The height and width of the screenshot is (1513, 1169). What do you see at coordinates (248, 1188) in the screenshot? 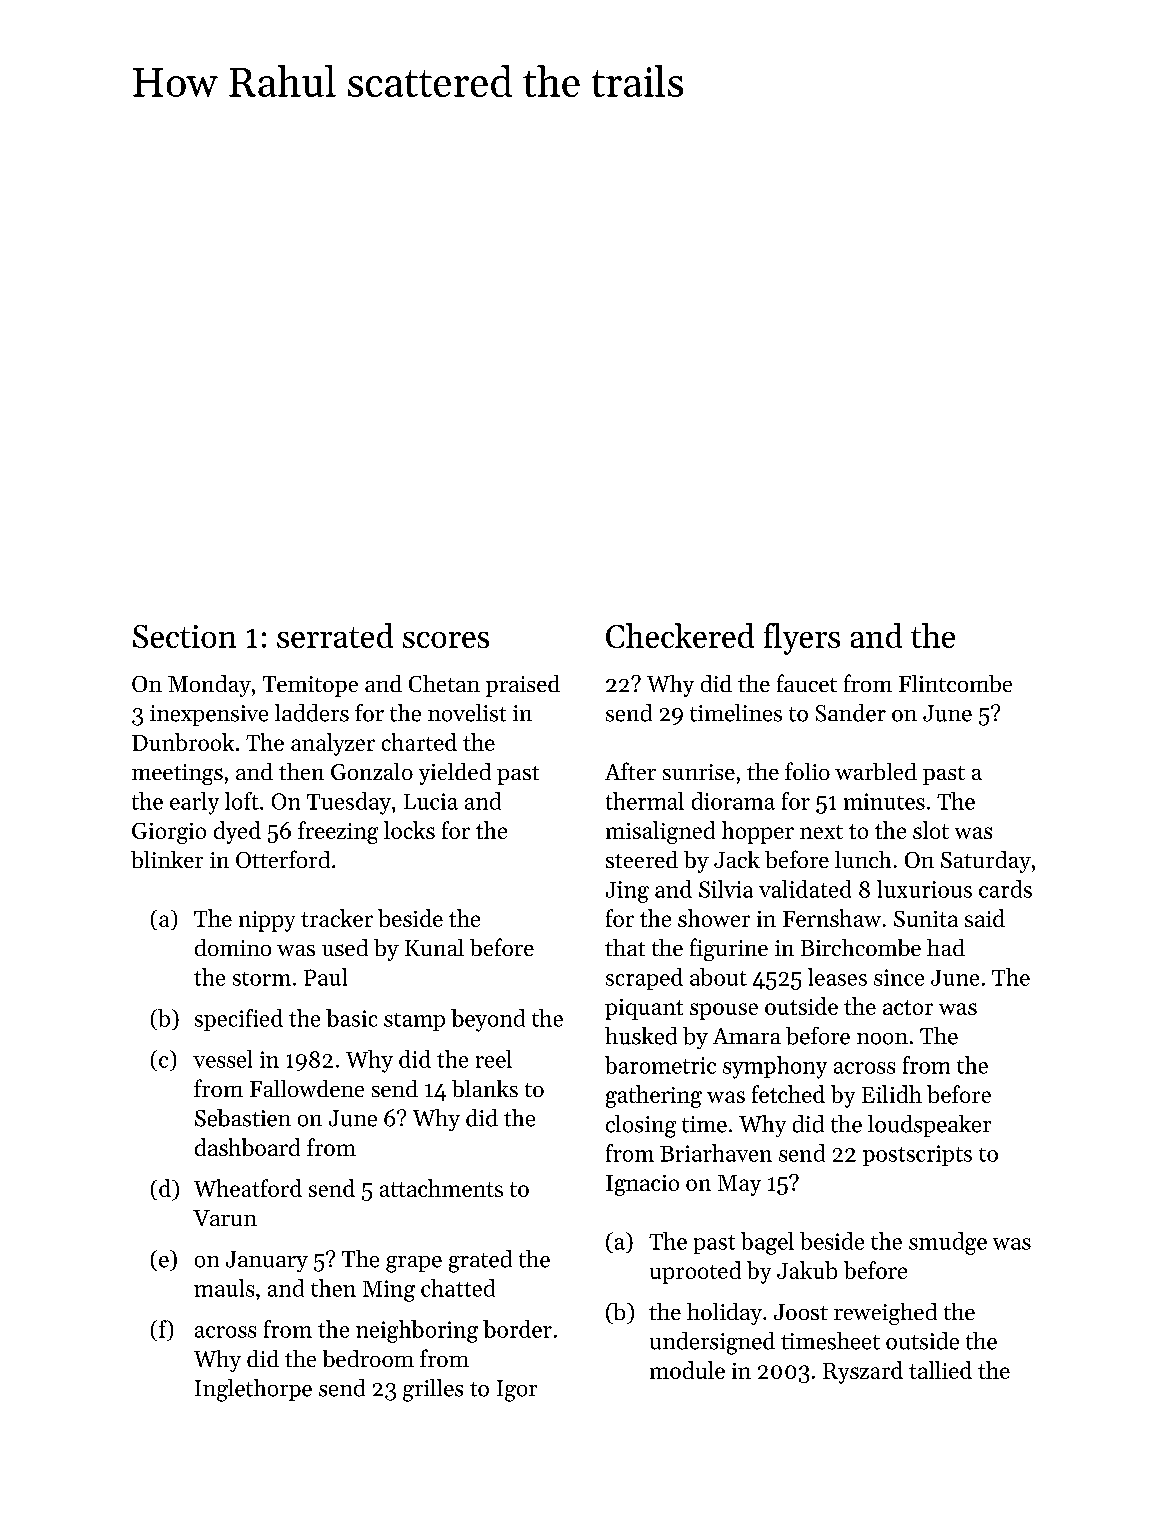
I see `Wheatford` at bounding box center [248, 1188].
